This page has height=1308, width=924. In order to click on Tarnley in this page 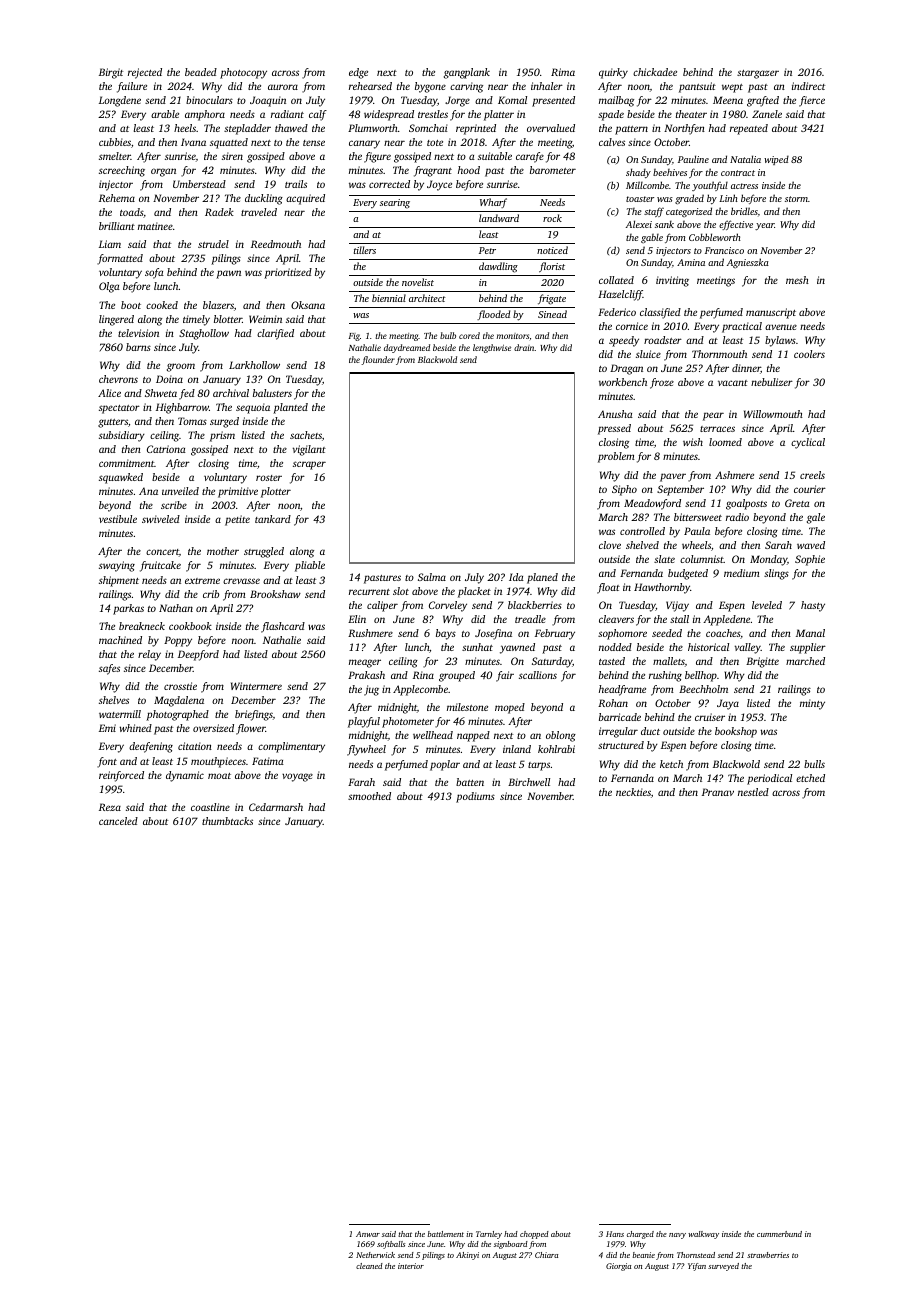, I will do `click(489, 1235)`.
